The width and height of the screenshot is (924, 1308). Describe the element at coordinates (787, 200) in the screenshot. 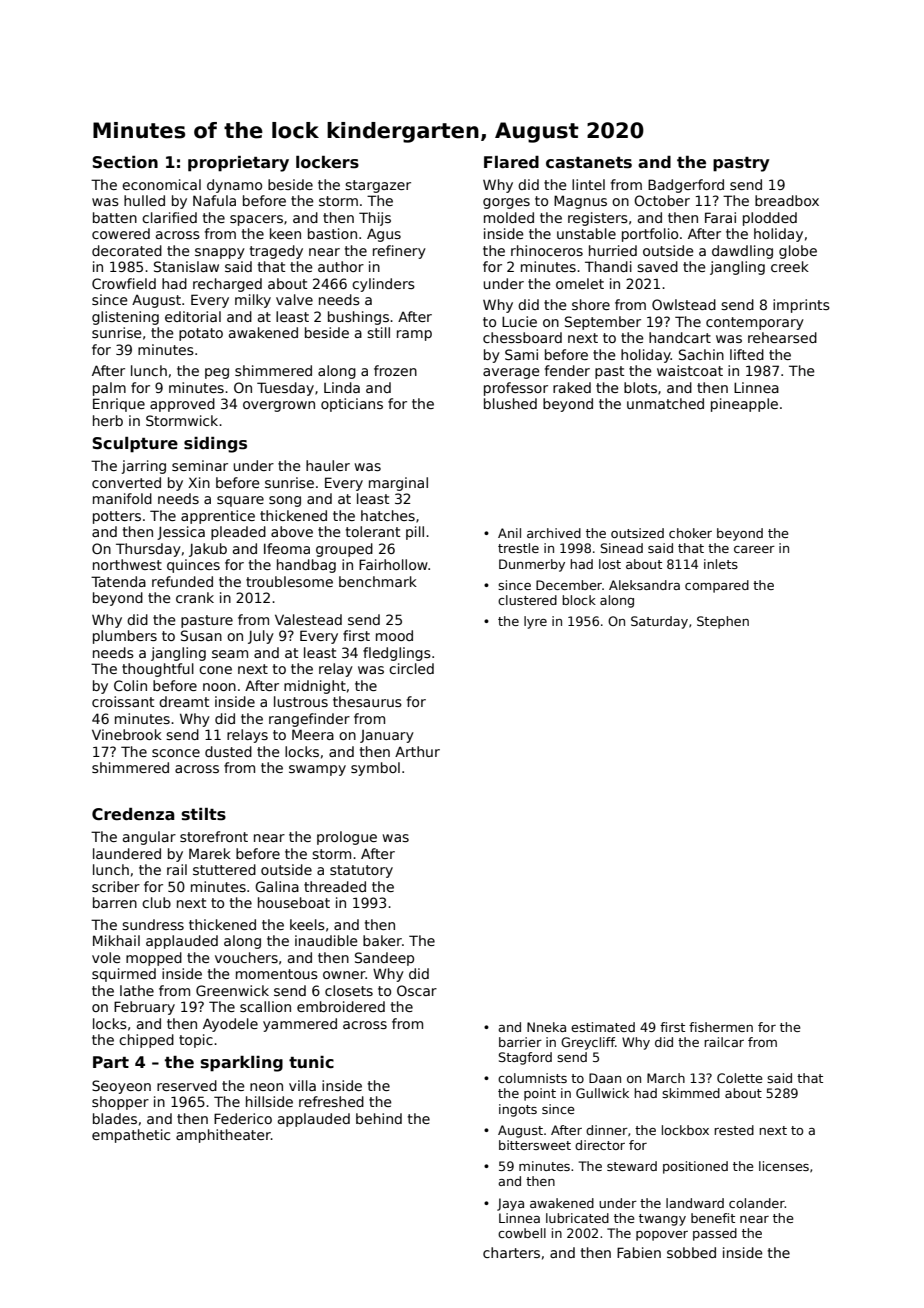

I see `breadbox` at that location.
